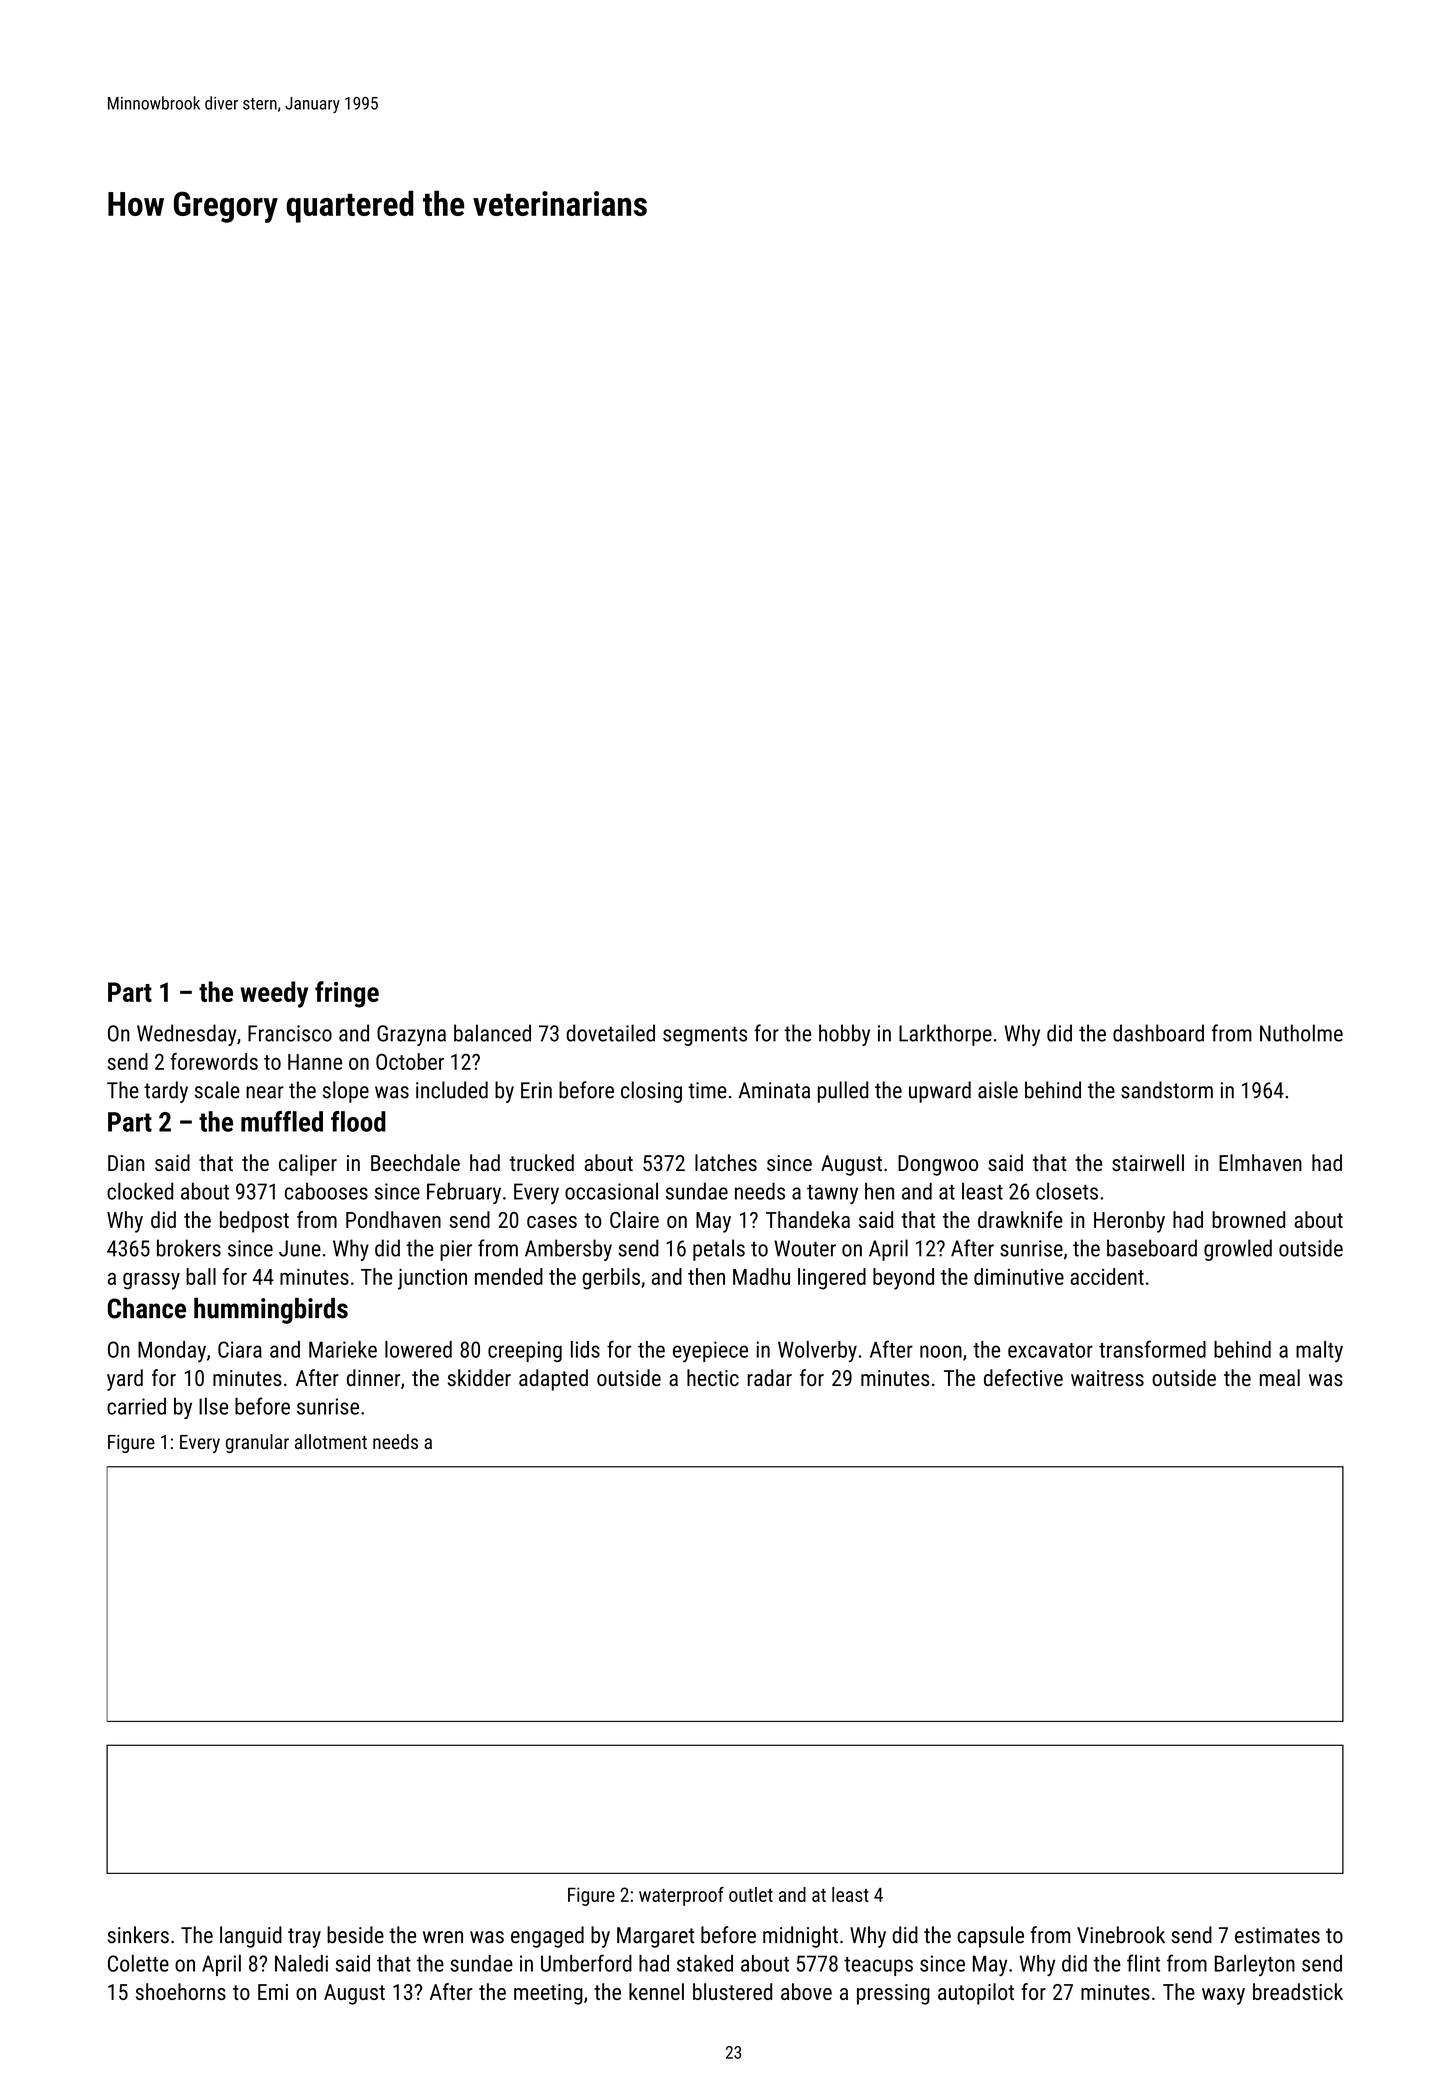 This screenshot has width=1450, height=2100. I want to click on Larkthorpe, so click(945, 1035).
